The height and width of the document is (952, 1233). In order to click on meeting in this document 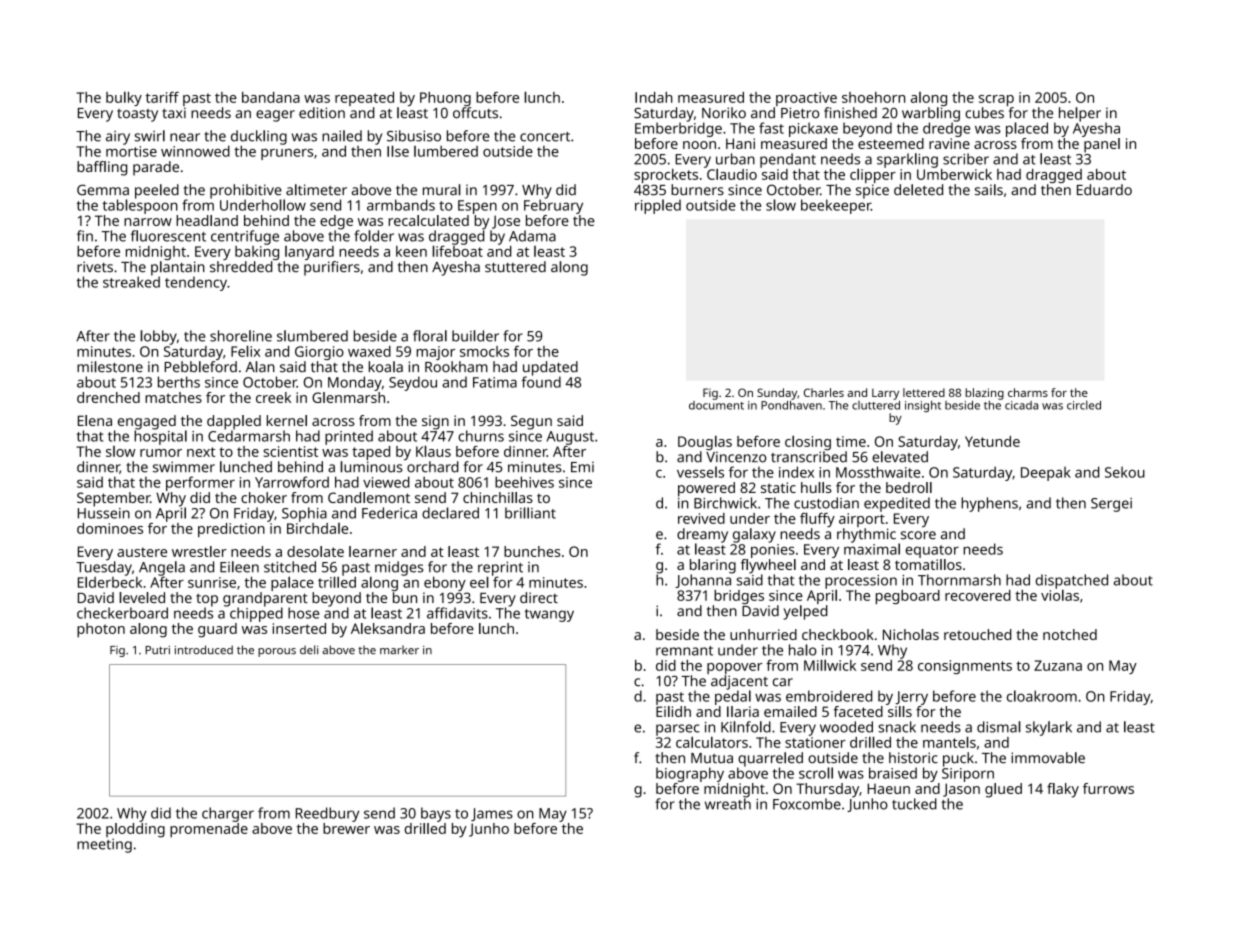, I will do `click(104, 846)`.
